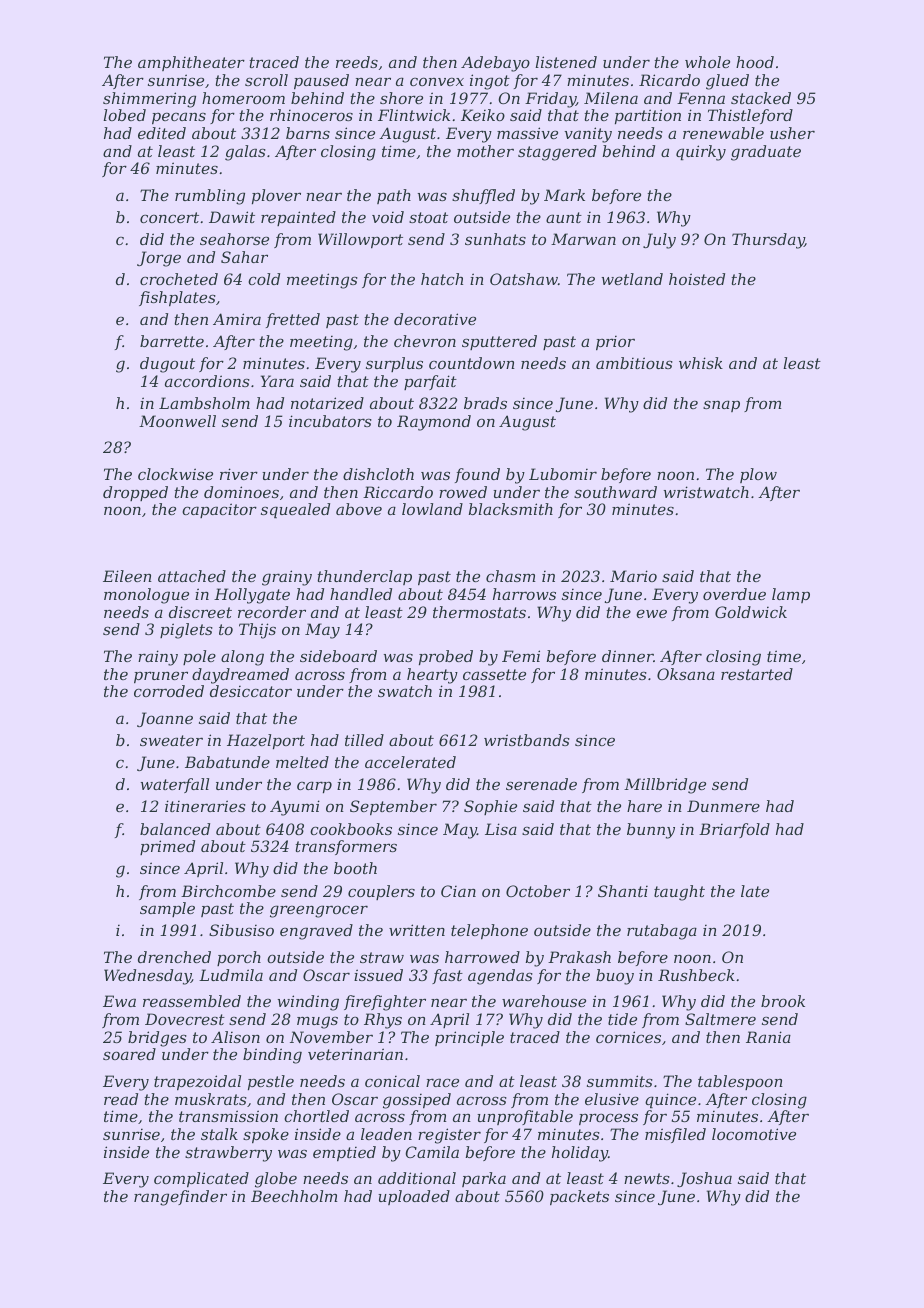 The width and height of the screenshot is (924, 1308). What do you see at coordinates (272, 612) in the screenshot?
I see `recorder` at bounding box center [272, 612].
